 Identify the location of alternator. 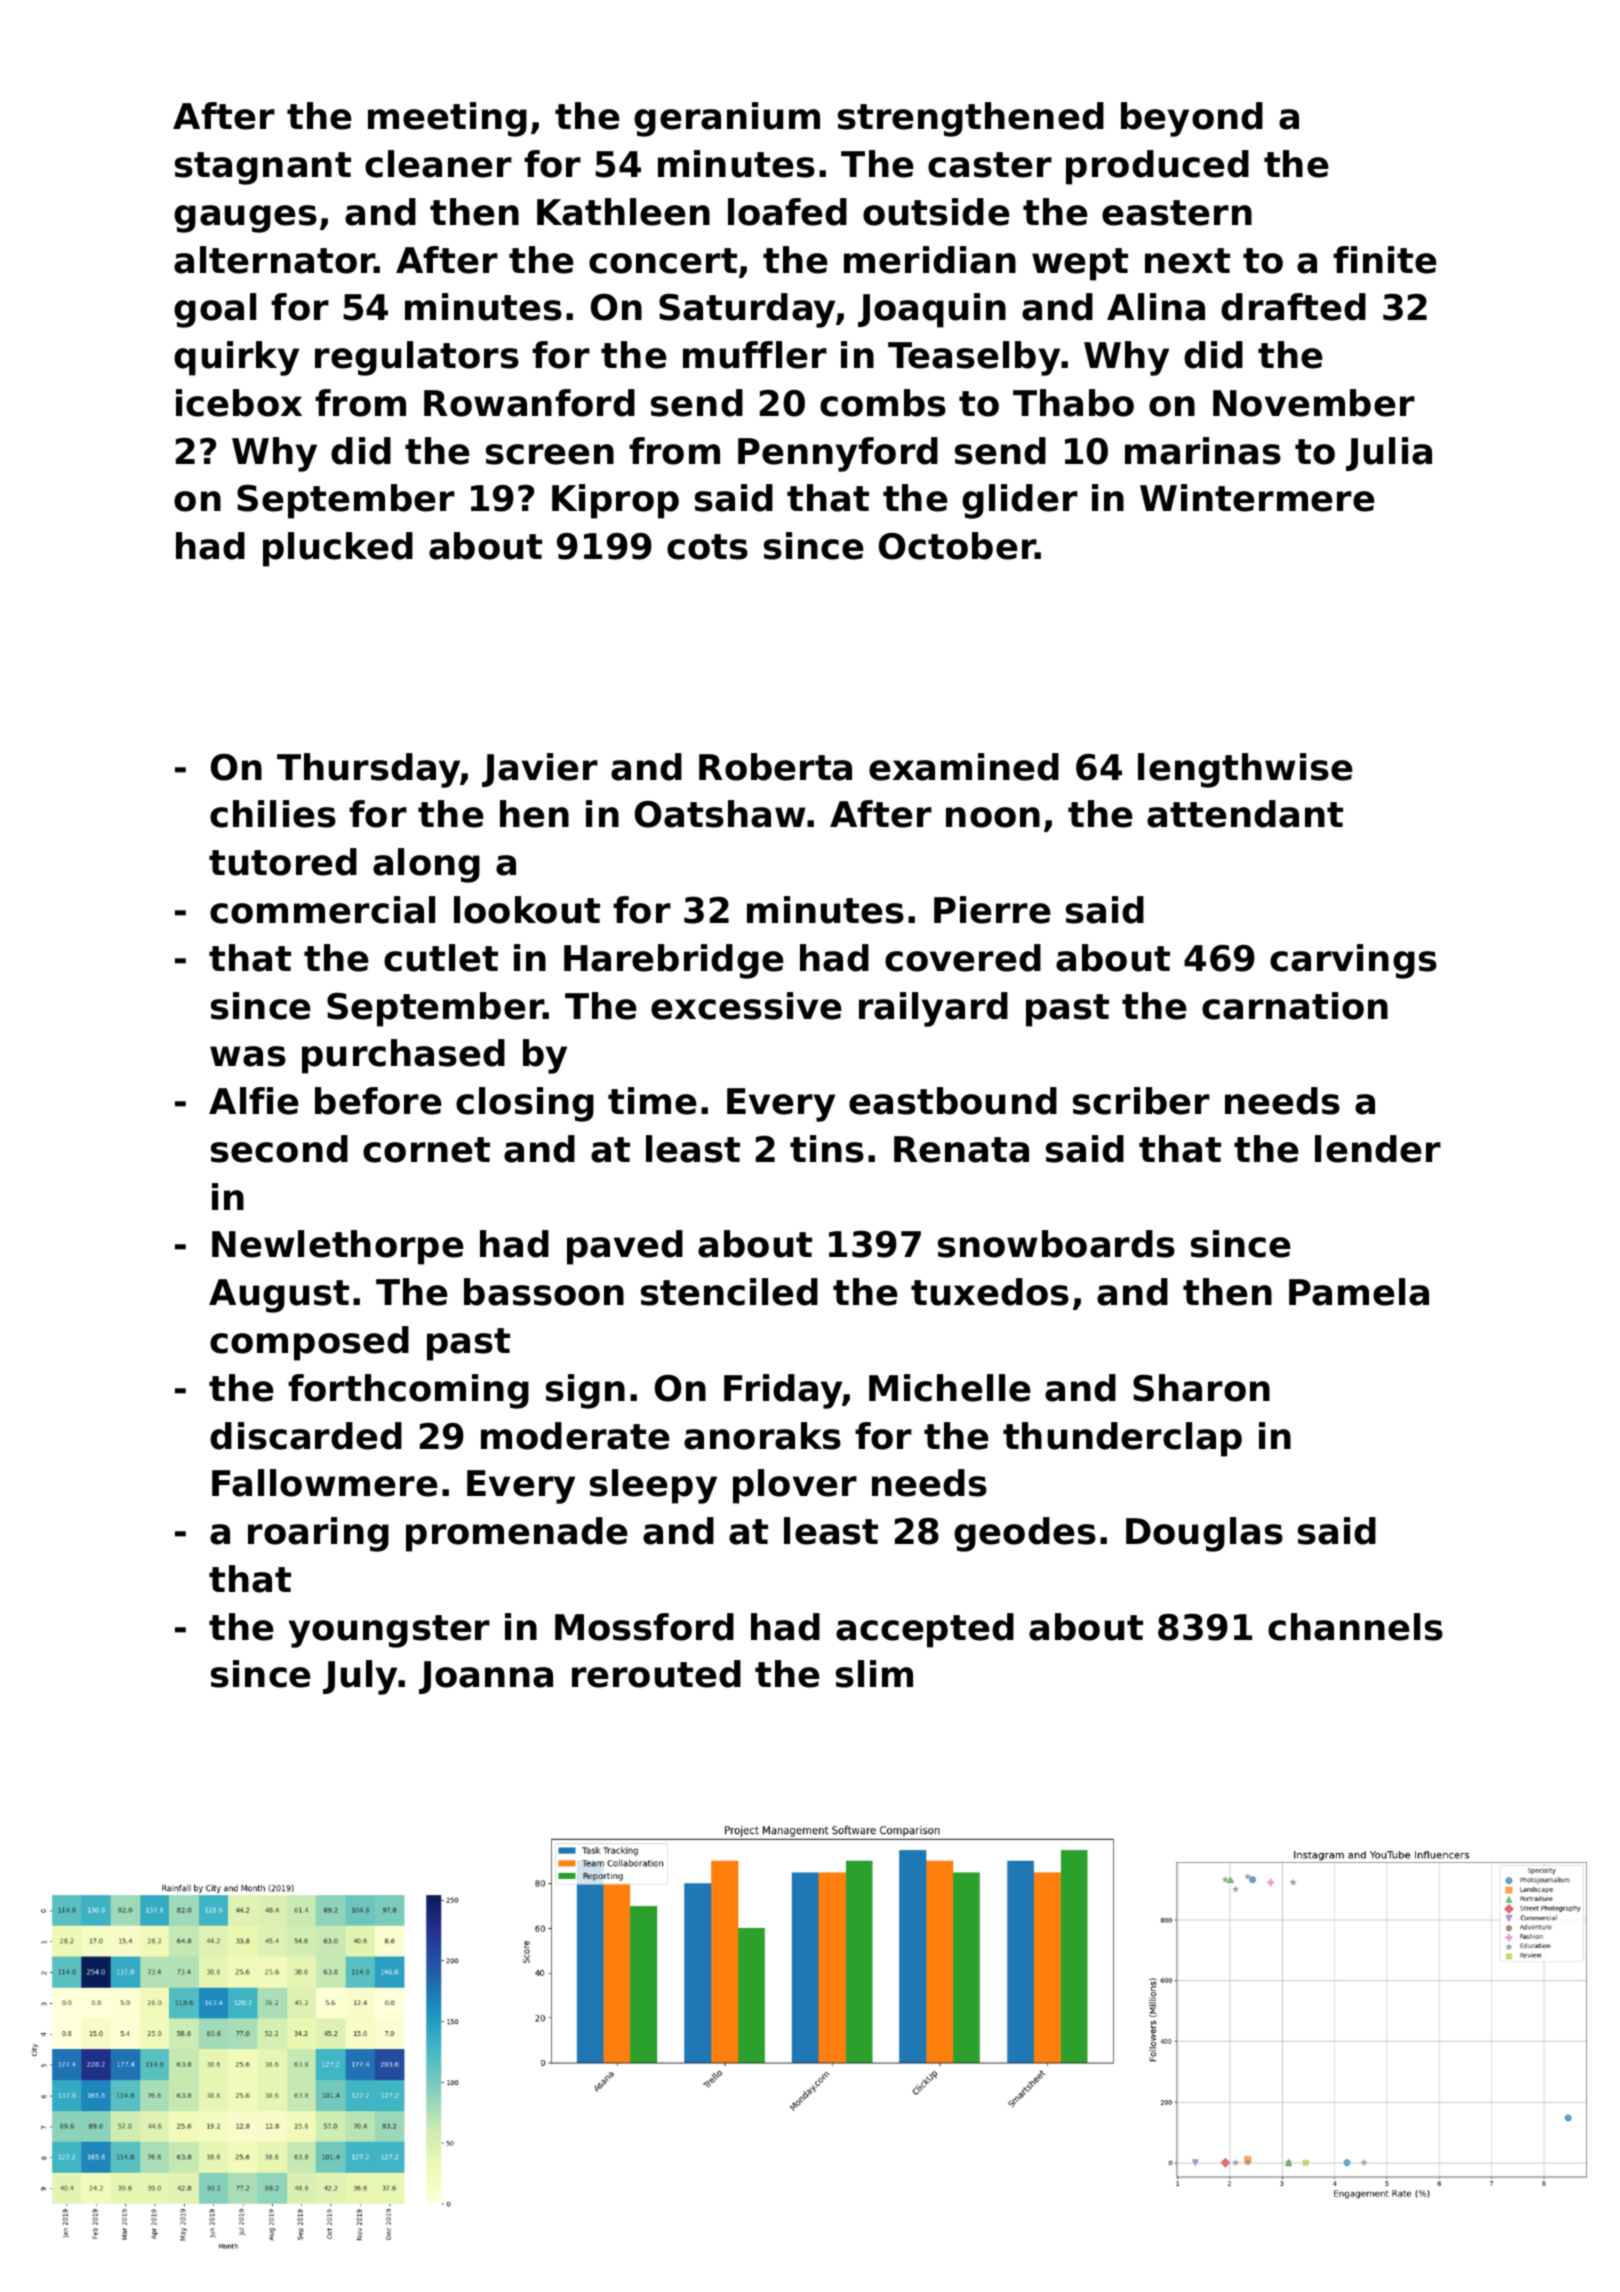
(274, 260).
